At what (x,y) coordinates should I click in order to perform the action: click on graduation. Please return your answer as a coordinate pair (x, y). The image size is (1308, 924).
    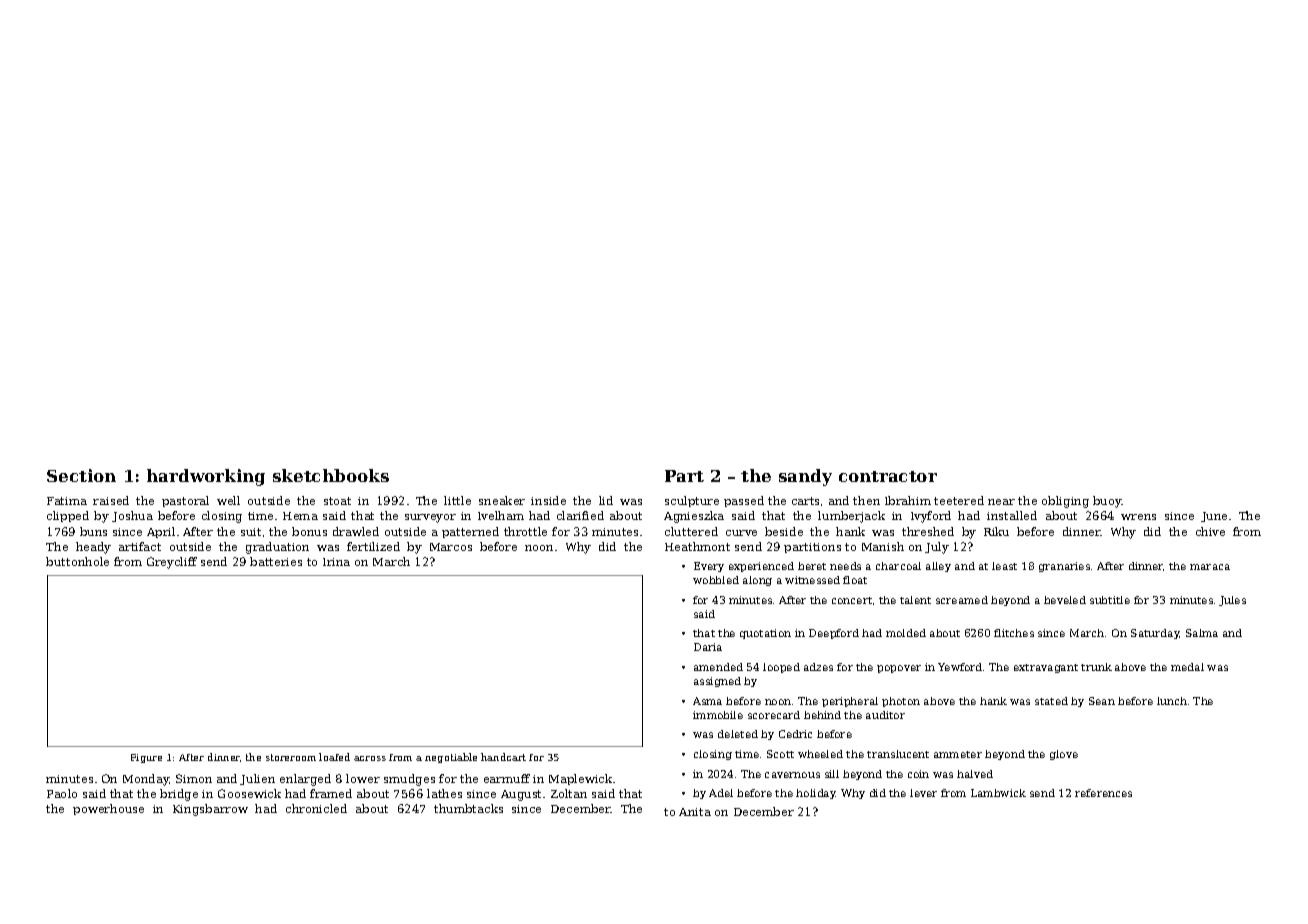
    Looking at the image, I should click on (277, 548).
